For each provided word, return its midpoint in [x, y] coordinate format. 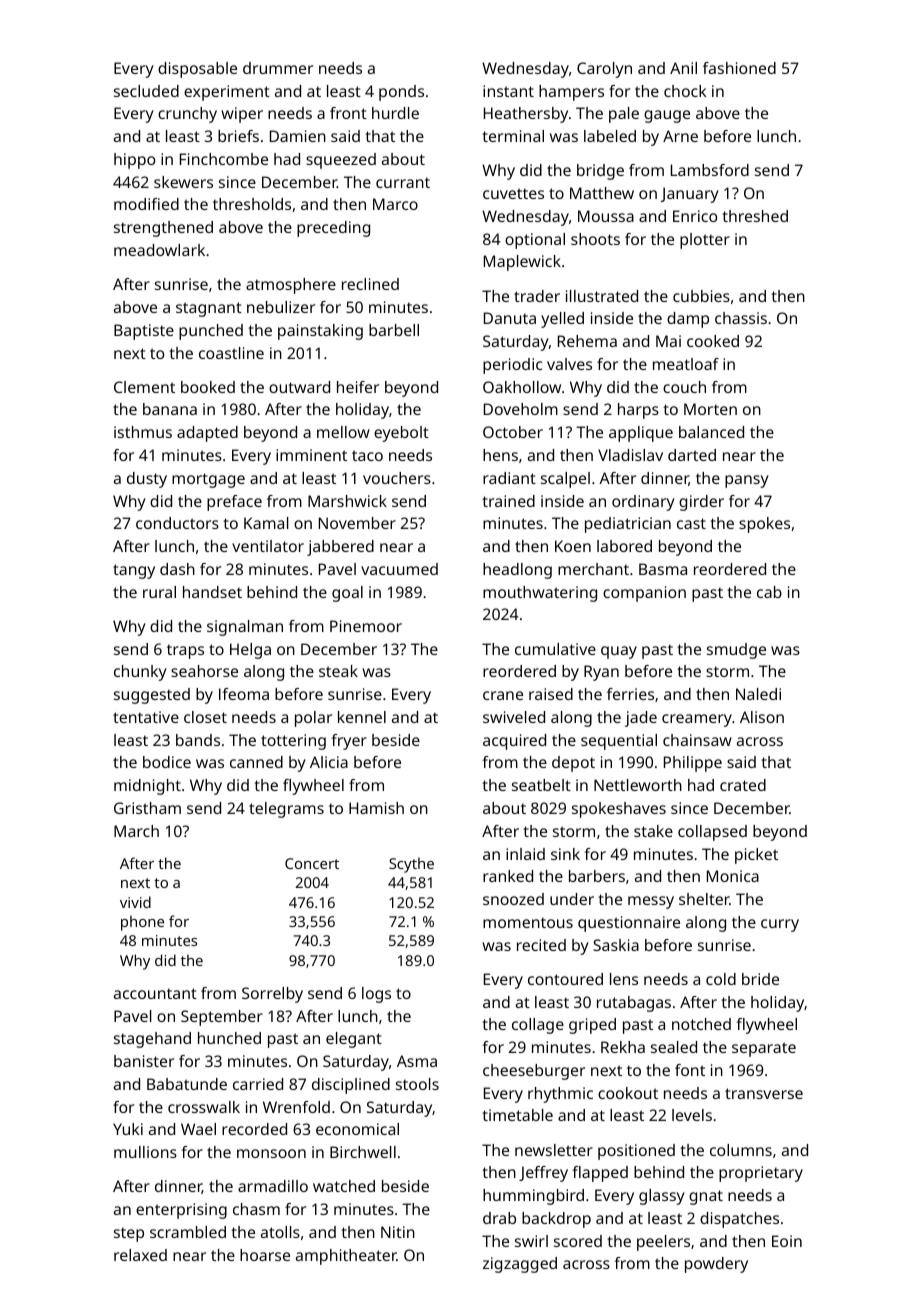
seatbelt [541, 785]
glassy [662, 1197]
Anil [683, 68]
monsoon [271, 1153]
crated [743, 785]
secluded [146, 91]
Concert [312, 863]
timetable [517, 1115]
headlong [517, 571]
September [222, 1018]
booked [208, 387]
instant [508, 91]
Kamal [266, 523]
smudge [736, 651]
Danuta [510, 318]
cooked [713, 341]
